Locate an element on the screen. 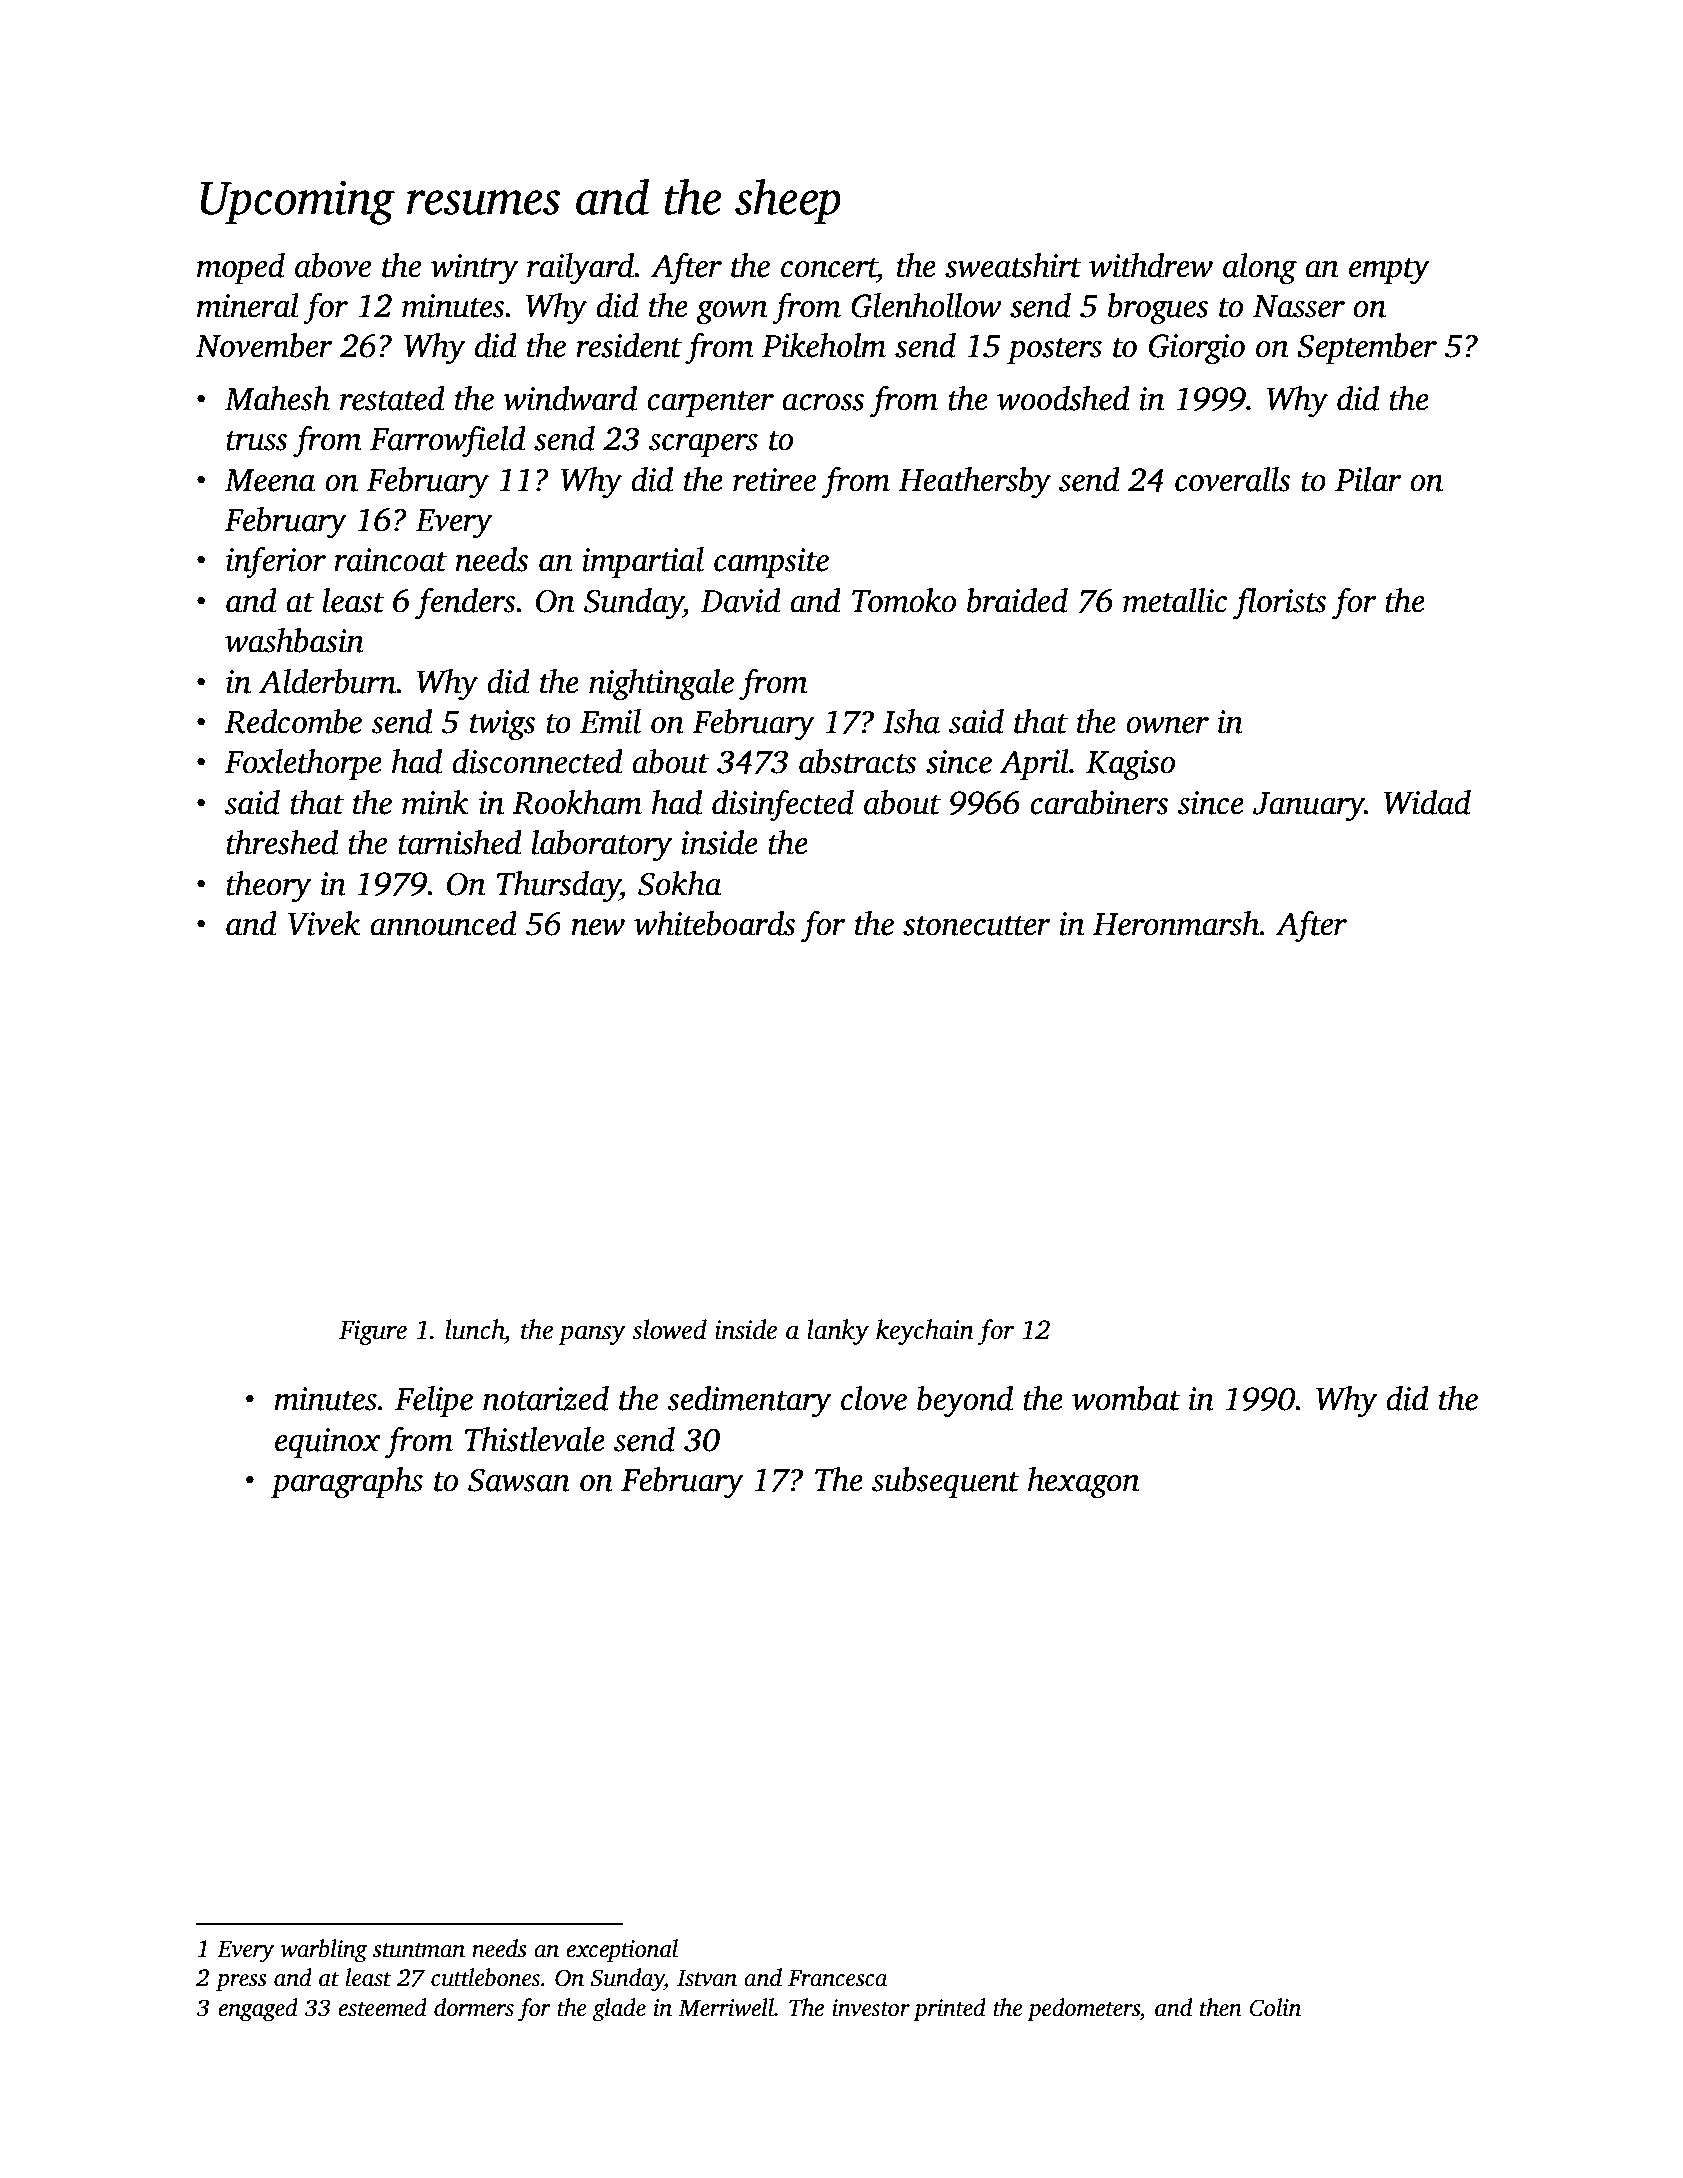 This screenshot has height=2178, width=1683. Heronmarsh is located at coordinates (1176, 923).
